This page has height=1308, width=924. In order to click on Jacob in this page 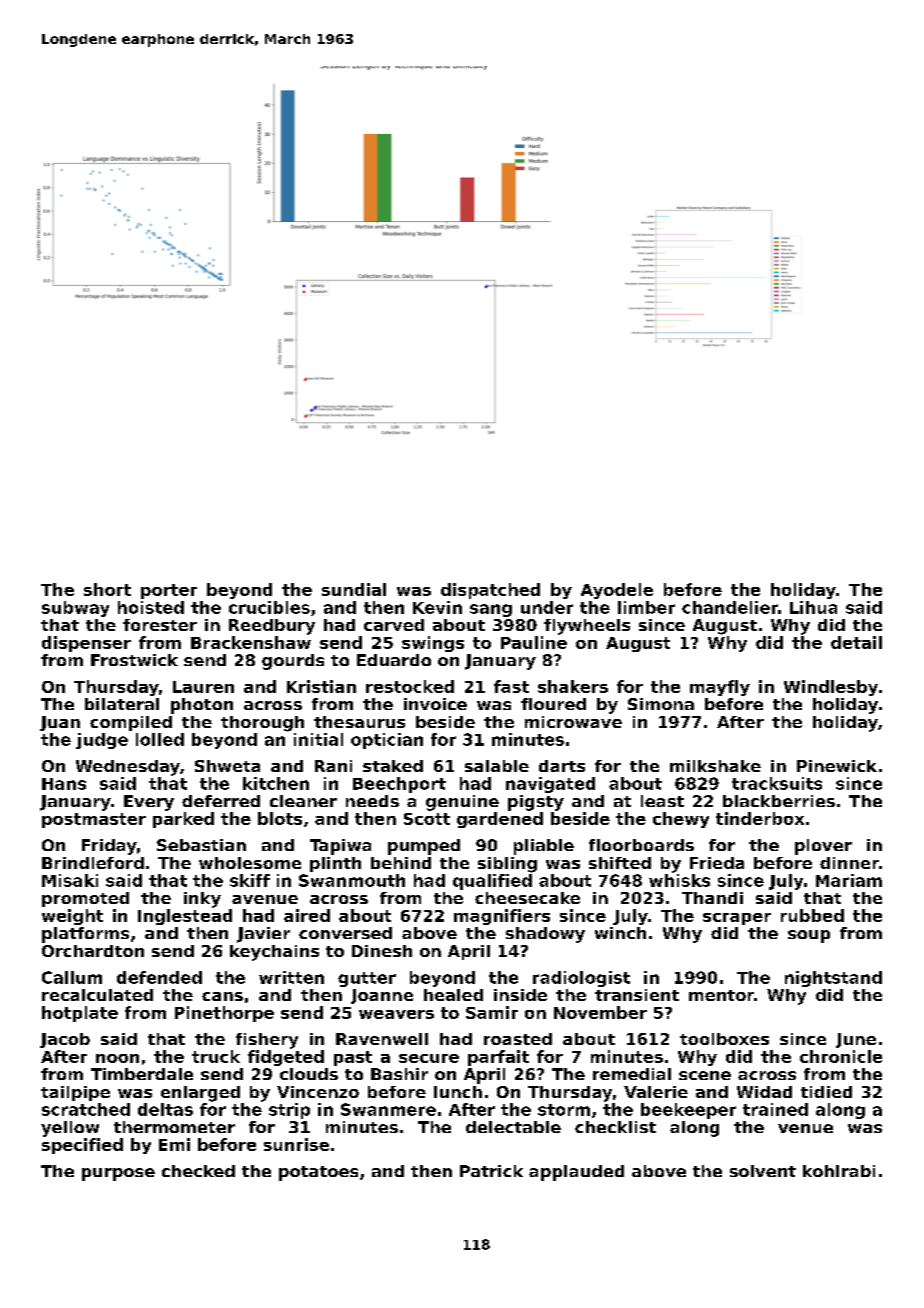, I will do `click(65, 1040)`.
